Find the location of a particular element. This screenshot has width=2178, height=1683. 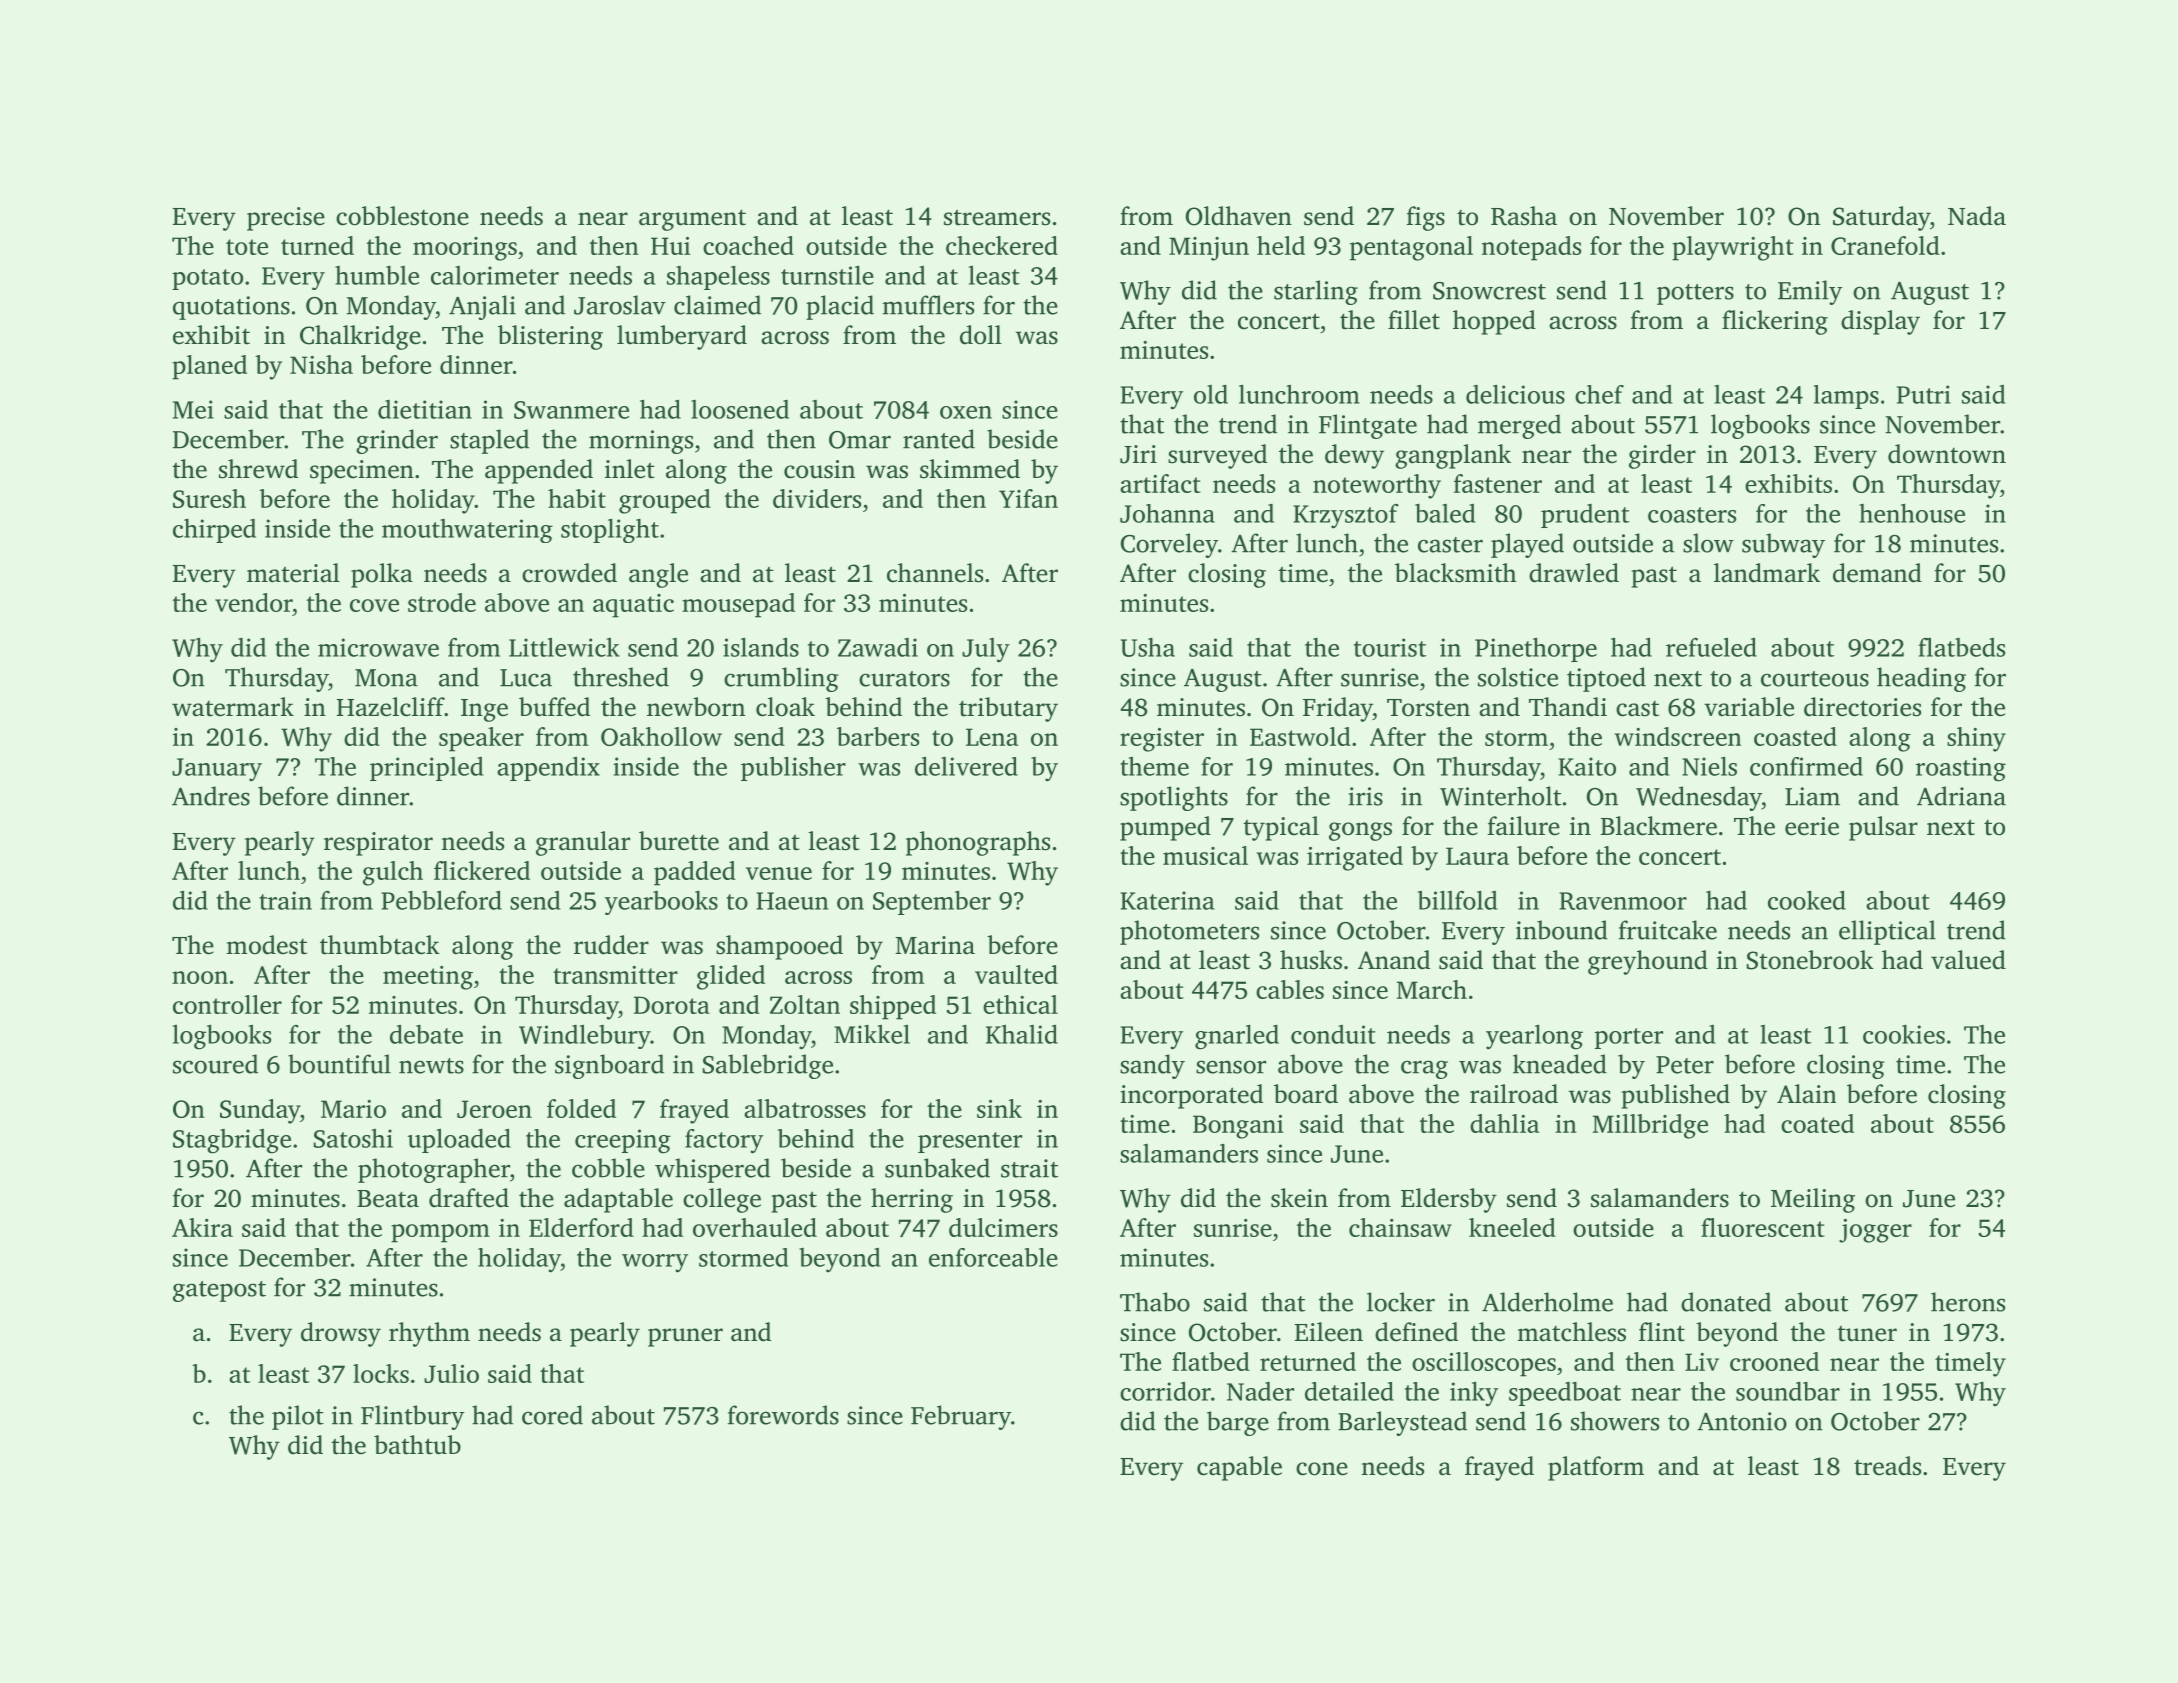

Putri is located at coordinates (1924, 394).
